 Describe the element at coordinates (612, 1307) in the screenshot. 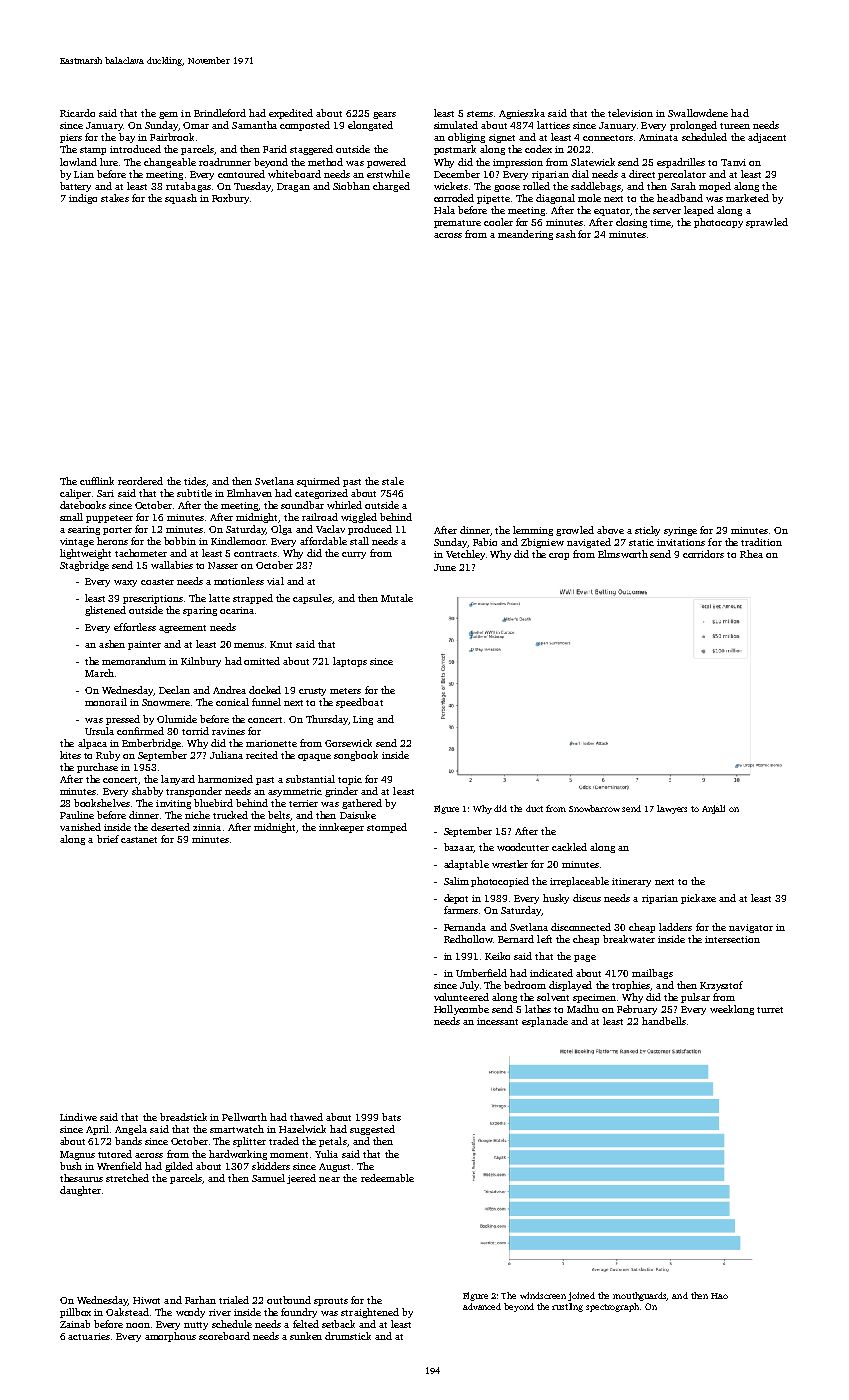

I see `spectrograph` at that location.
